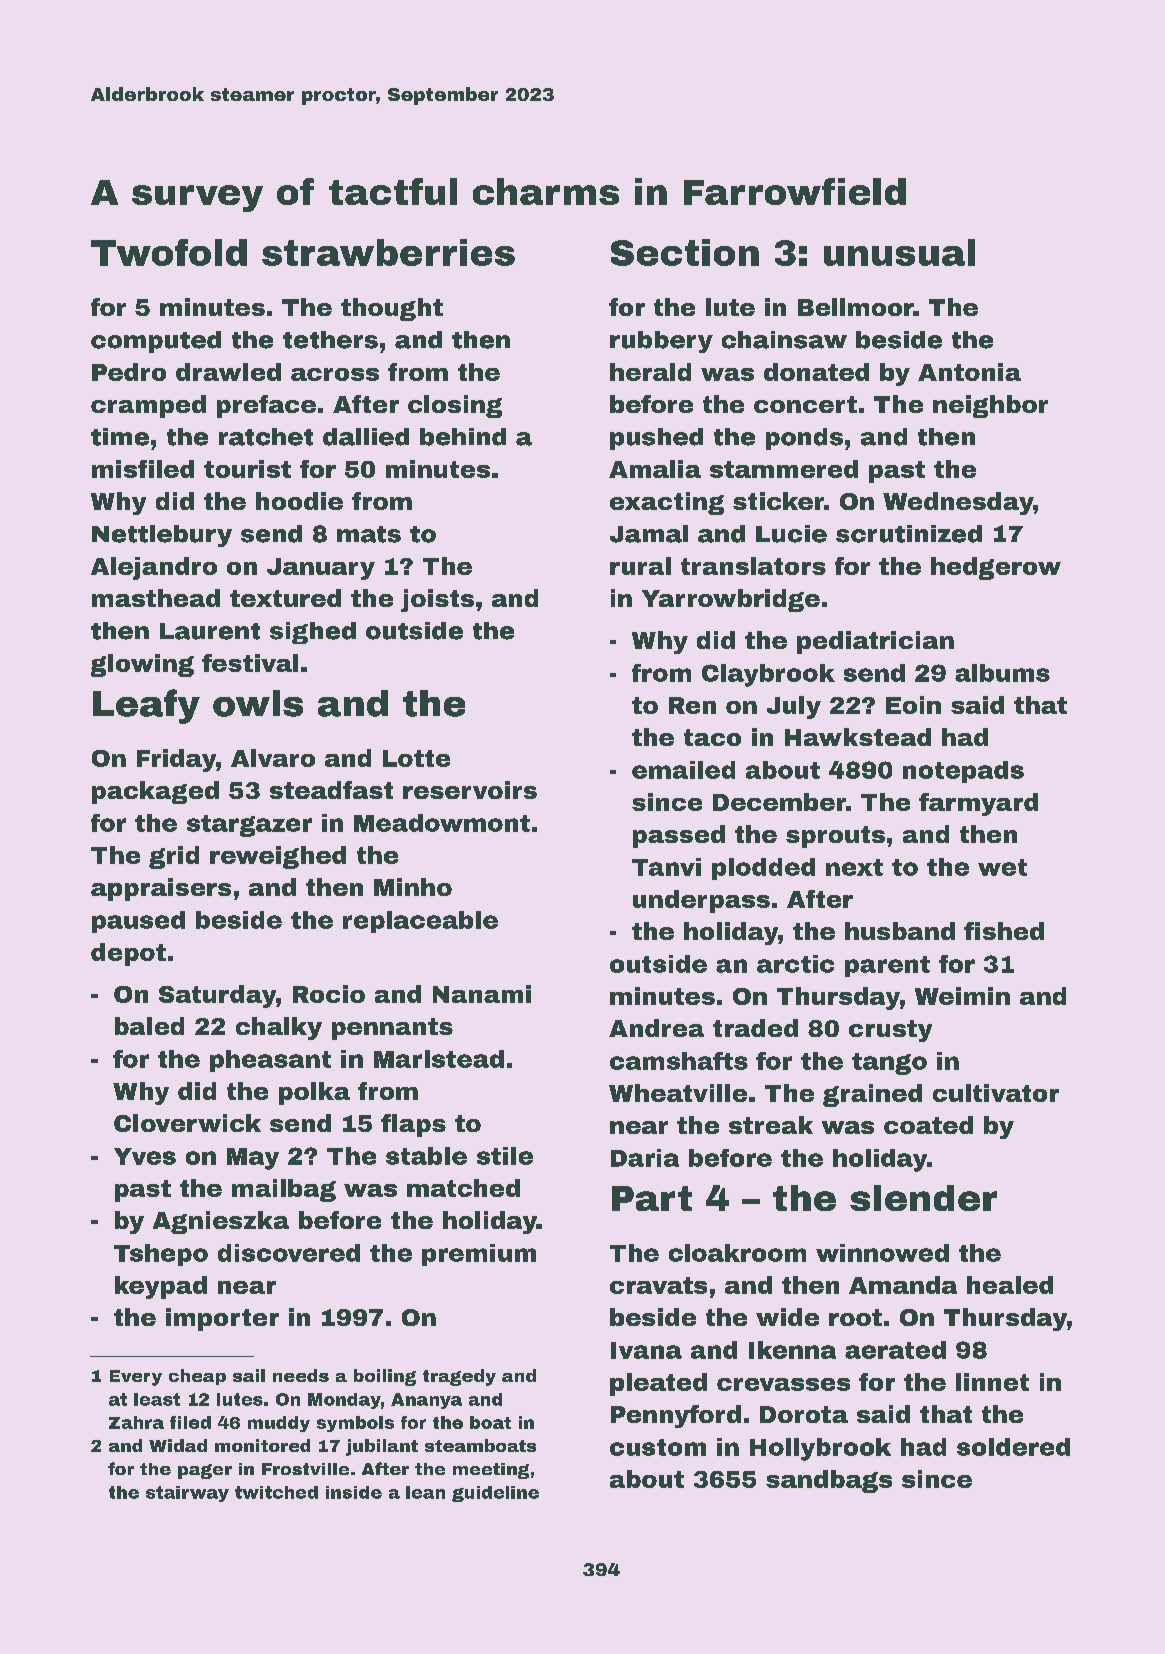  Describe the element at coordinates (455, 406) in the image. I see `closing` at that location.
